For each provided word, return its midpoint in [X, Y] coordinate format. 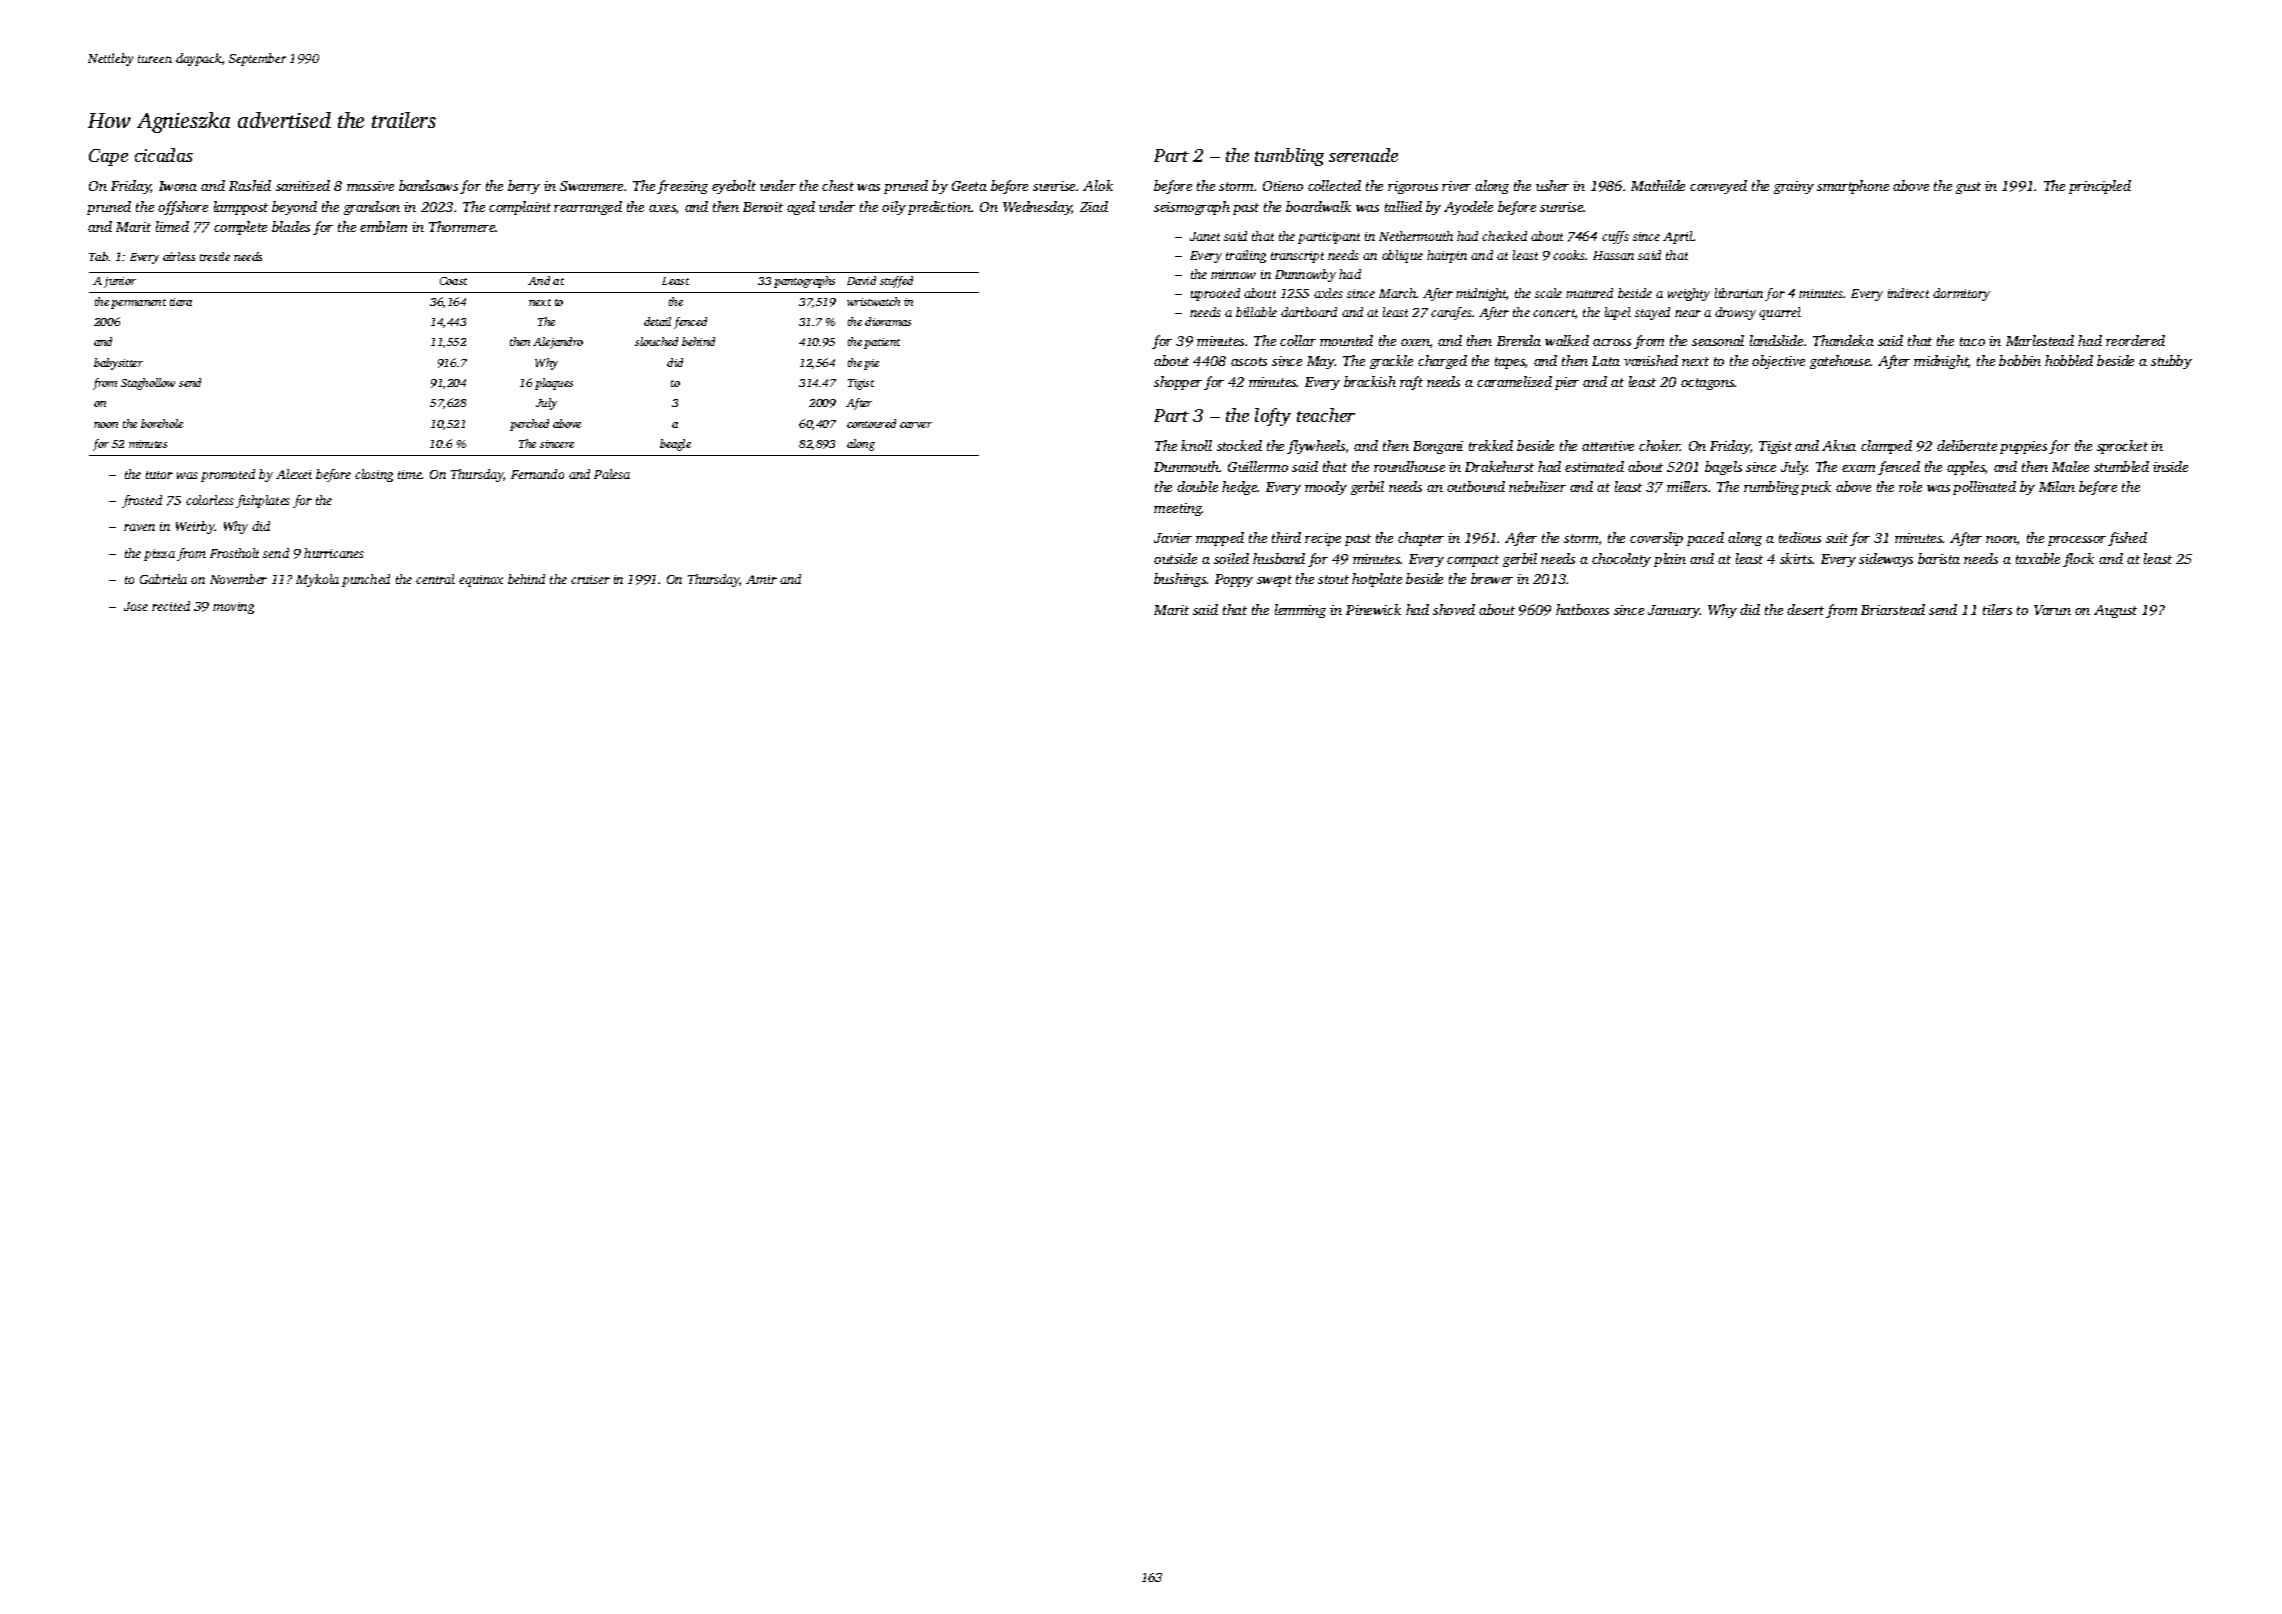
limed [172, 226]
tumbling [1289, 157]
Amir [761, 579]
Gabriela [163, 579]
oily [894, 208]
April [1678, 237]
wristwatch [873, 301]
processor [2077, 541]
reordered [2135, 340]
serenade [1363, 155]
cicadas [164, 155]
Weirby [195, 527]
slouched [656, 341]
